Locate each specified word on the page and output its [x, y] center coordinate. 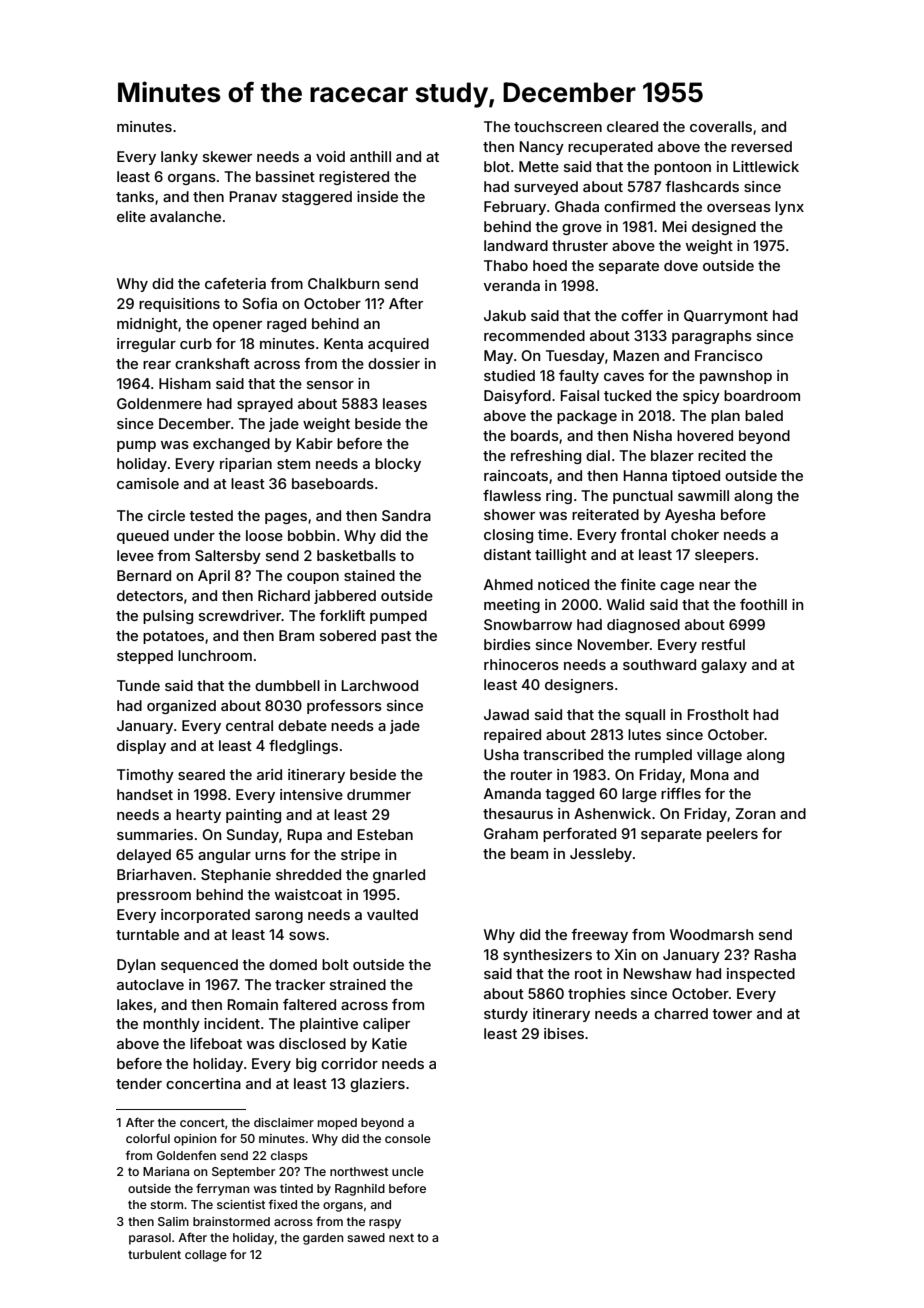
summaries [155, 834]
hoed [550, 265]
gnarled [399, 876]
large [639, 795]
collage [206, 1256]
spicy [701, 397]
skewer [227, 156]
